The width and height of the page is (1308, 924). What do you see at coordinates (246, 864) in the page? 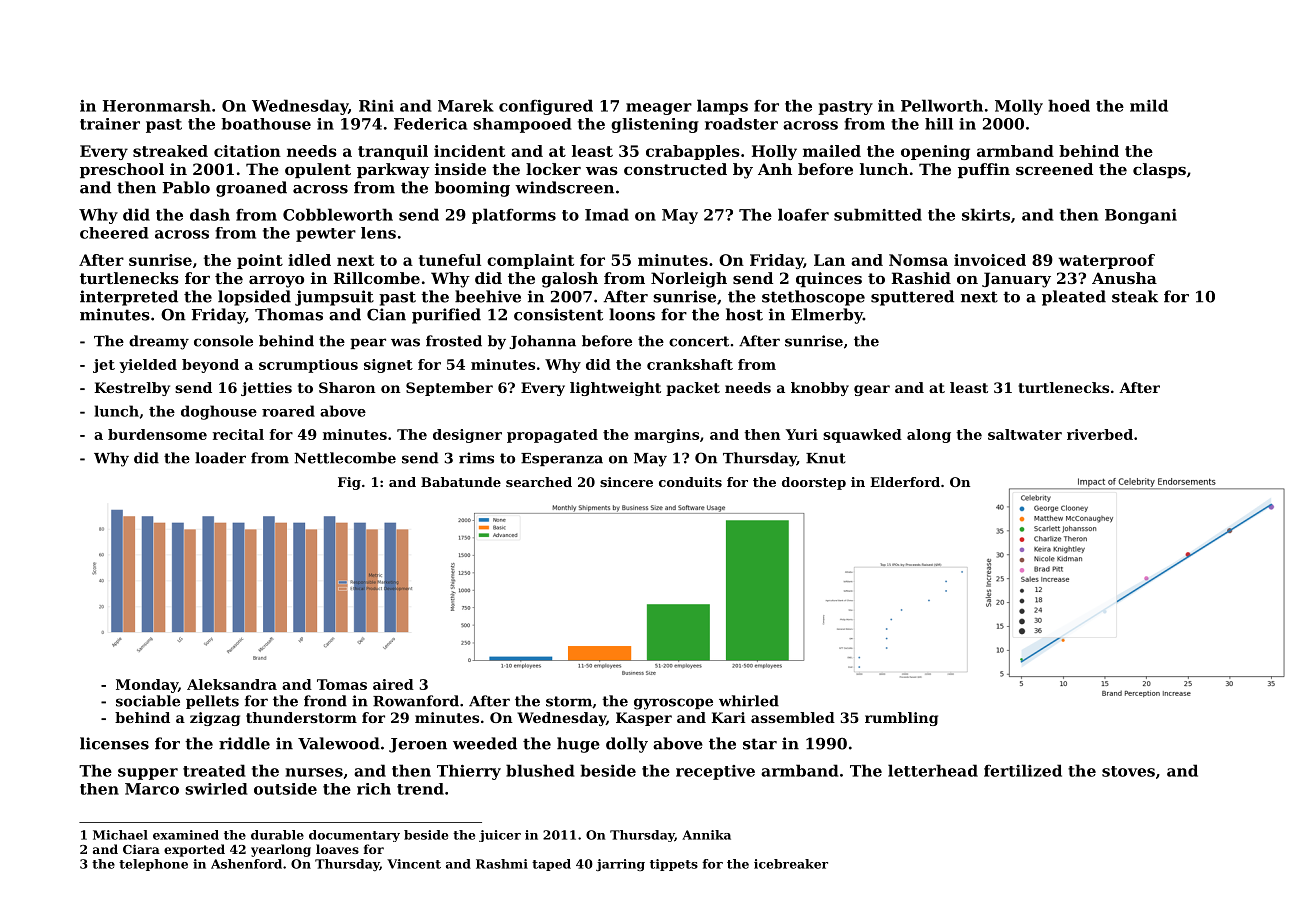
I see `Ashenford` at bounding box center [246, 864].
